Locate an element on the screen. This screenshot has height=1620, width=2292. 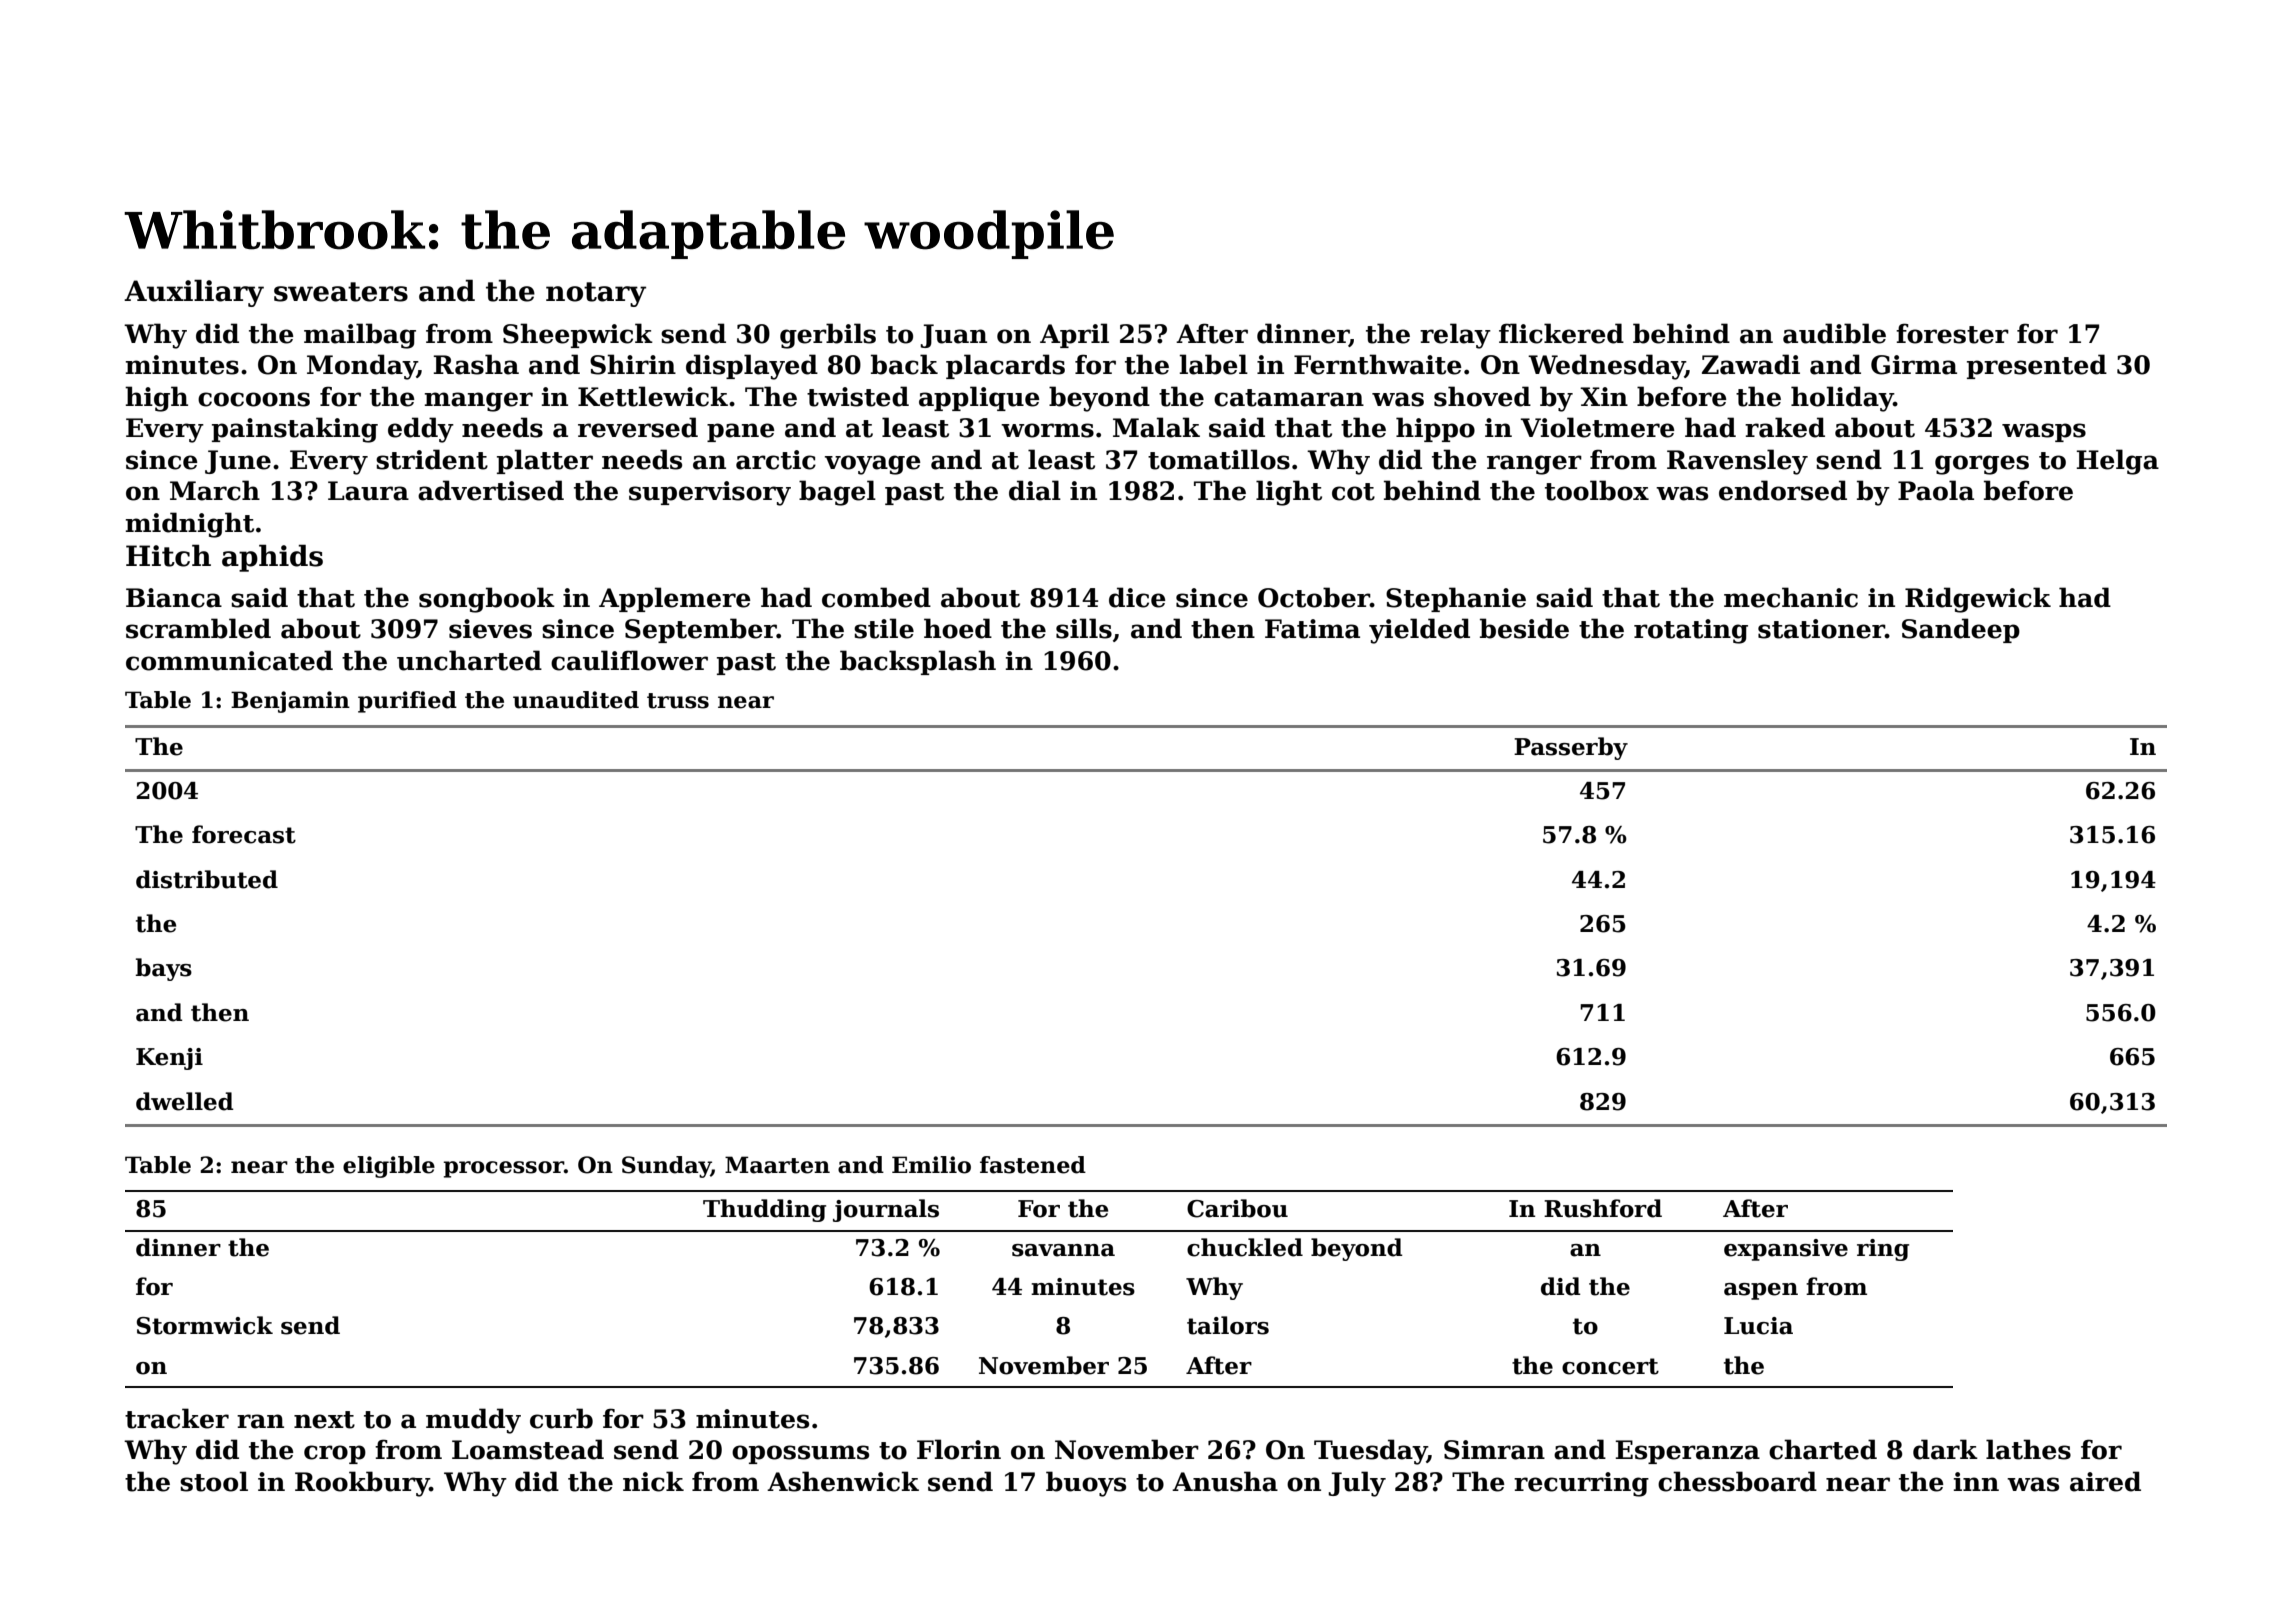
communicated is located at coordinates (229, 660).
